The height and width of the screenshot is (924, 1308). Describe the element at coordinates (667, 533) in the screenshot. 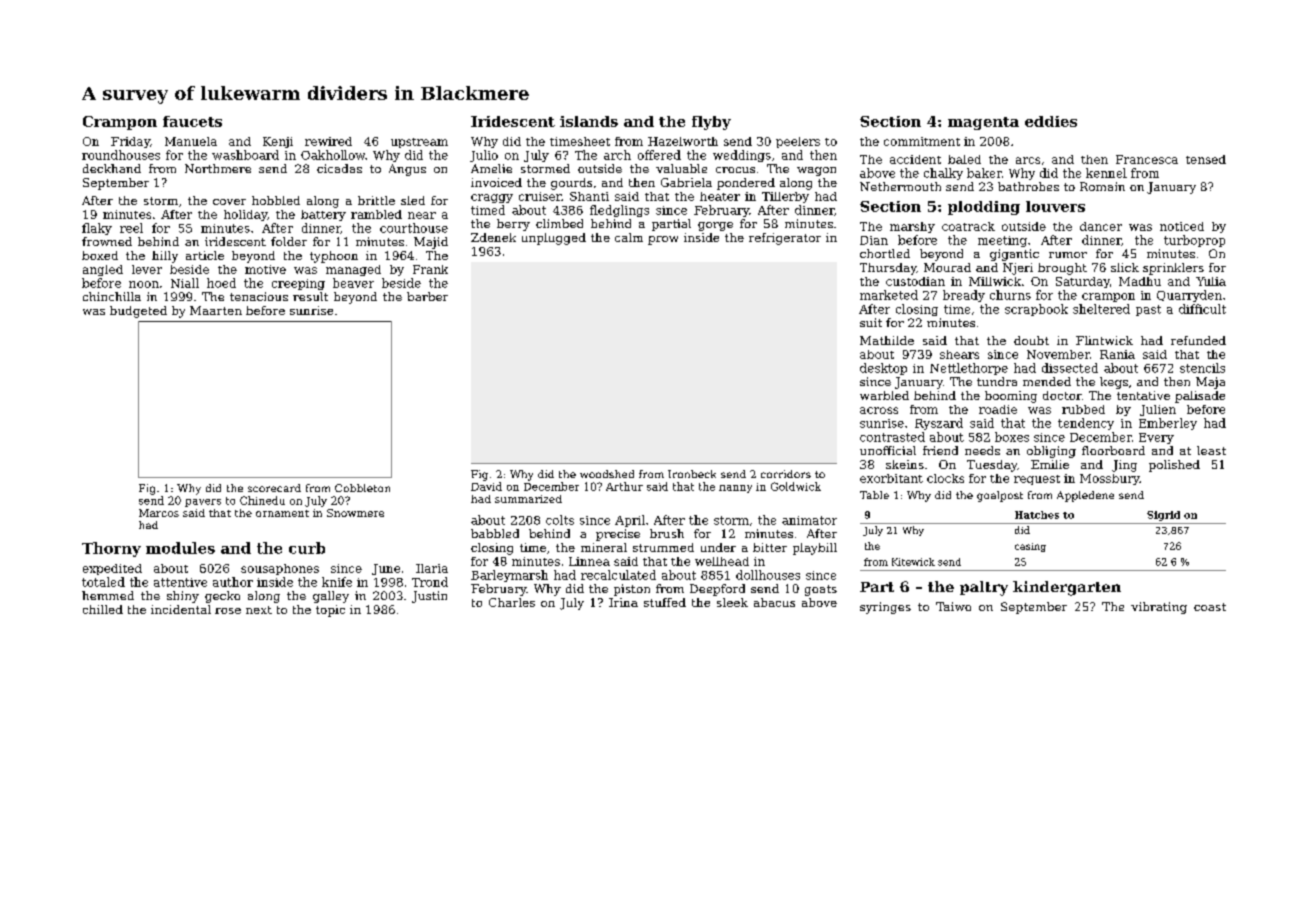

I see `brush` at that location.
